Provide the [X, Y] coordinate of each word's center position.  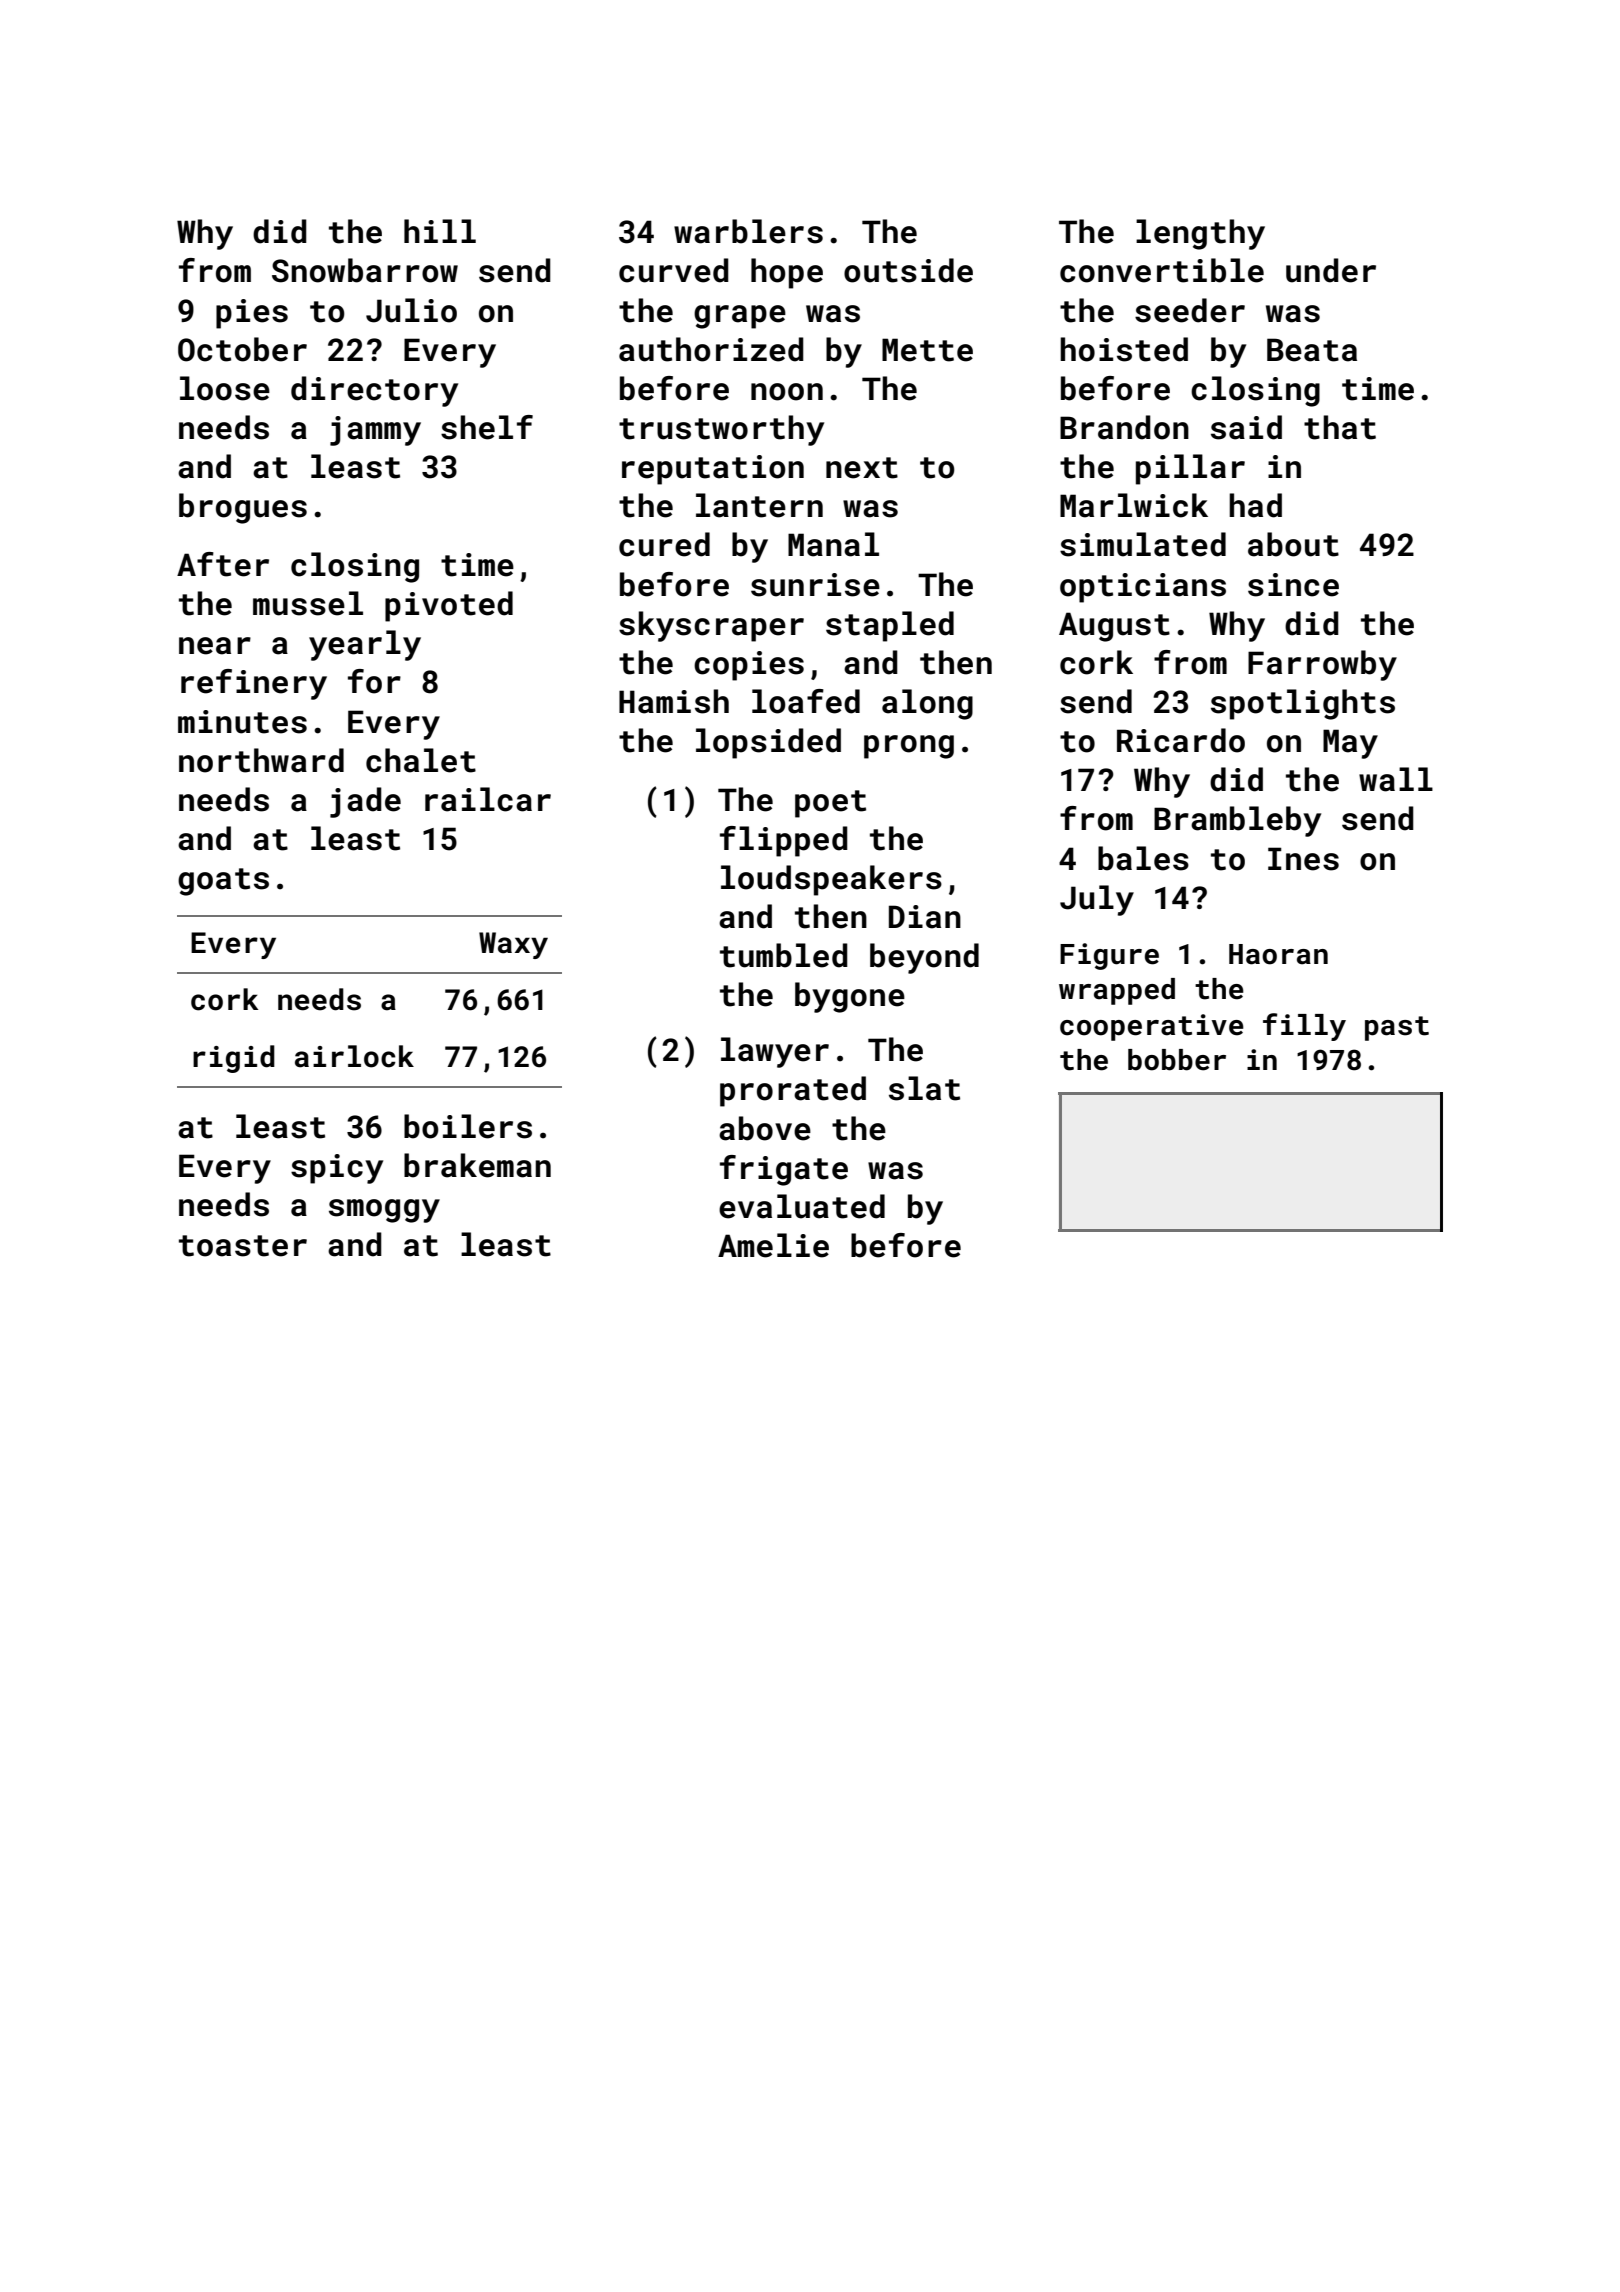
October [242, 349]
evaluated [802, 1206]
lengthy [1200, 234]
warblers [748, 231]
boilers [468, 1126]
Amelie [773, 1245]
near [215, 646]
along [927, 704]
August [1114, 627]
